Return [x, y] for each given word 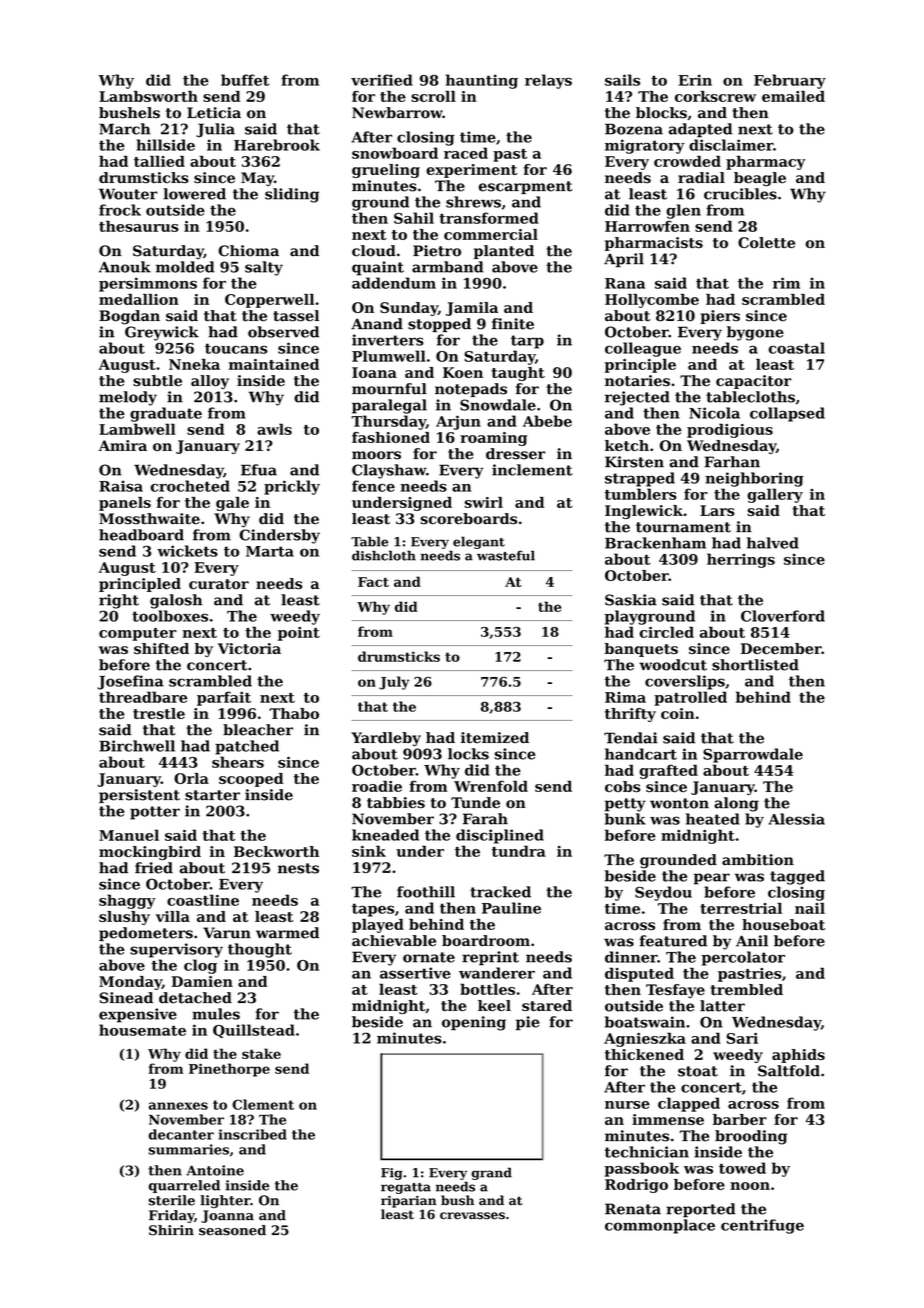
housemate [142, 1030]
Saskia [631, 600]
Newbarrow [397, 113]
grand [492, 1173]
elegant [479, 542]
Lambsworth [148, 96]
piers [720, 317]
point [299, 634]
